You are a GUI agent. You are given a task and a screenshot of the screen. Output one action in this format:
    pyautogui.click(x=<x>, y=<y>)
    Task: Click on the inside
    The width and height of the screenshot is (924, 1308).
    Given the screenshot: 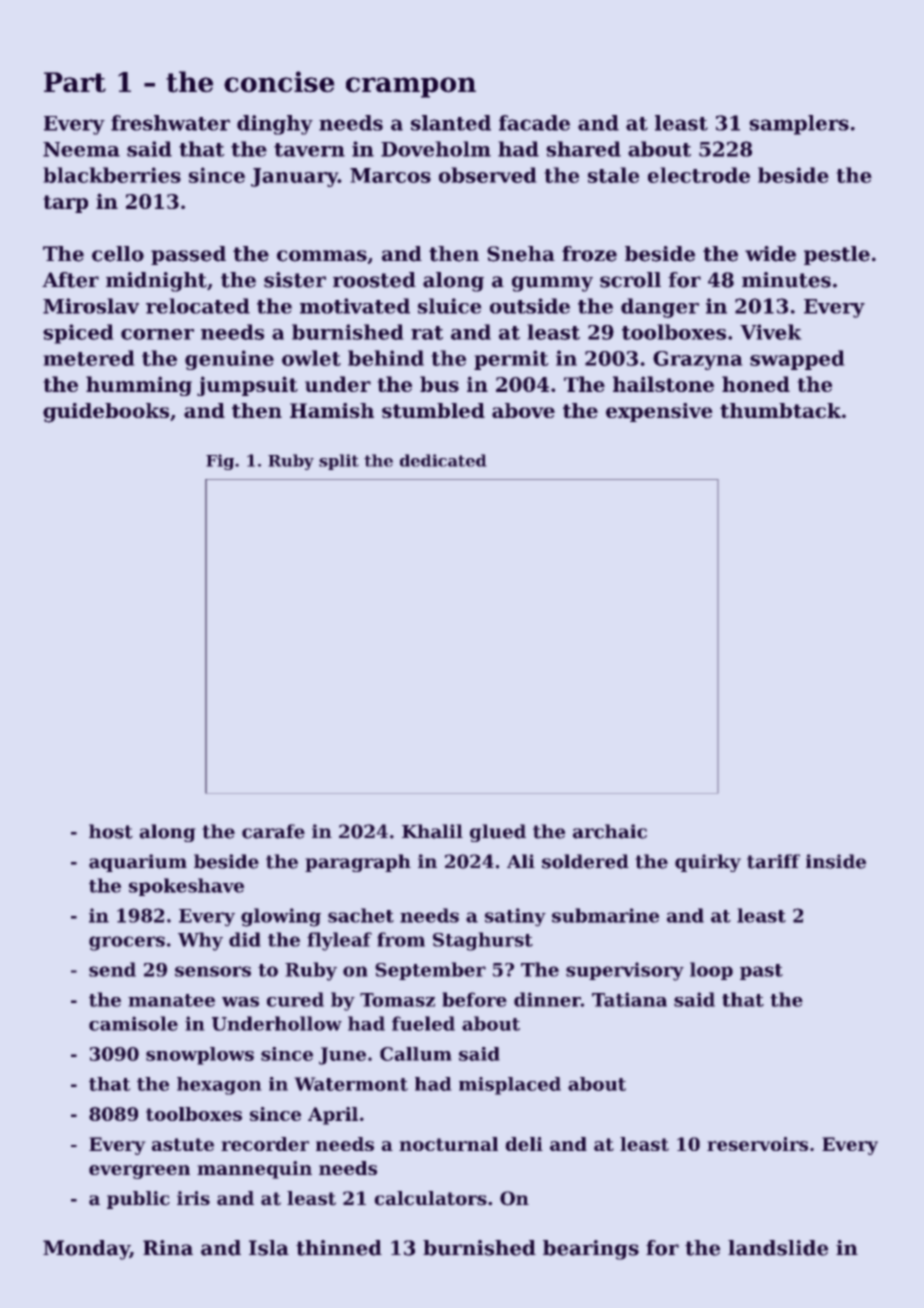 What is the action you would take?
    pyautogui.click(x=836, y=861)
